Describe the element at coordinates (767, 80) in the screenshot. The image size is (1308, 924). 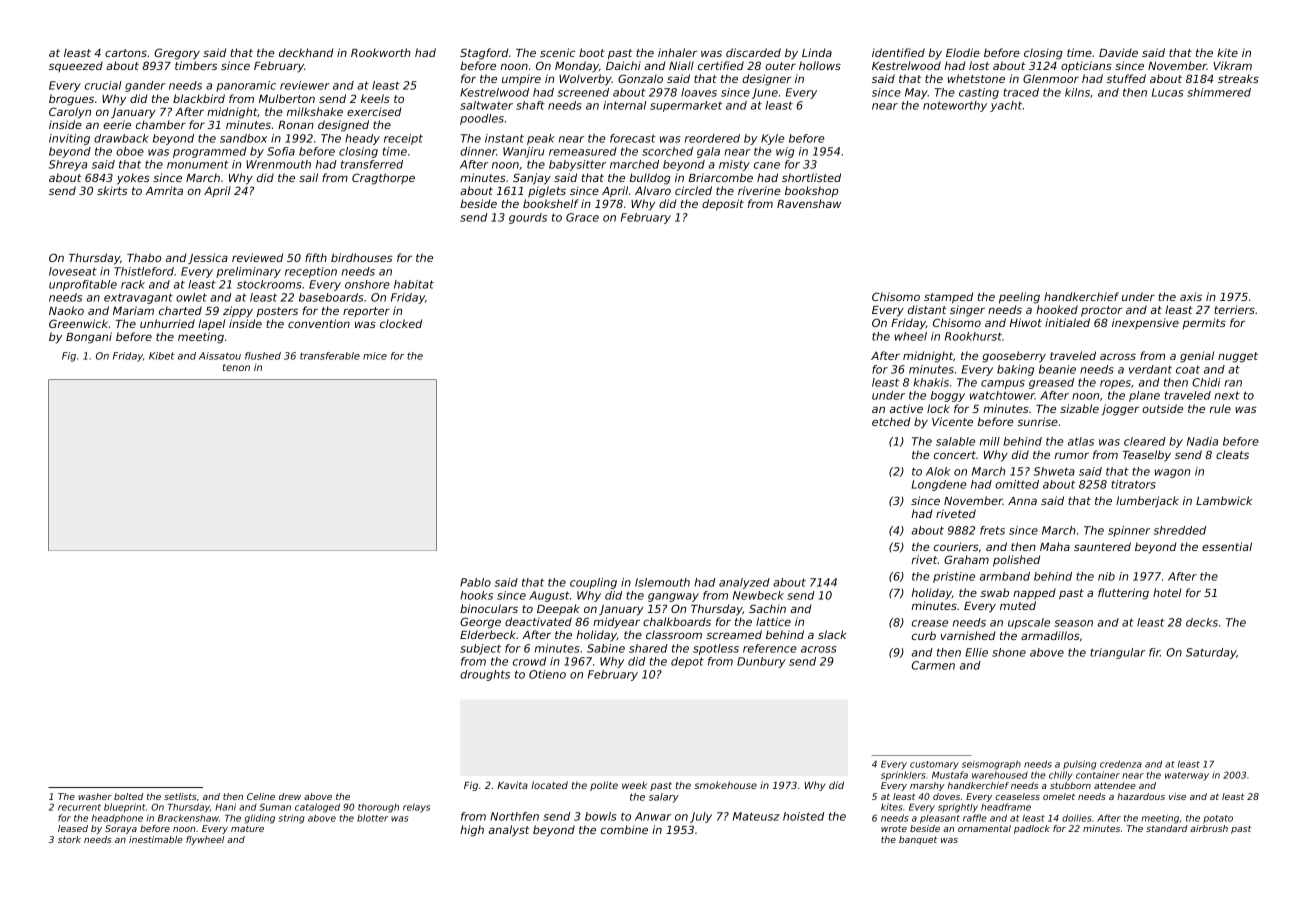
I see `designer` at that location.
